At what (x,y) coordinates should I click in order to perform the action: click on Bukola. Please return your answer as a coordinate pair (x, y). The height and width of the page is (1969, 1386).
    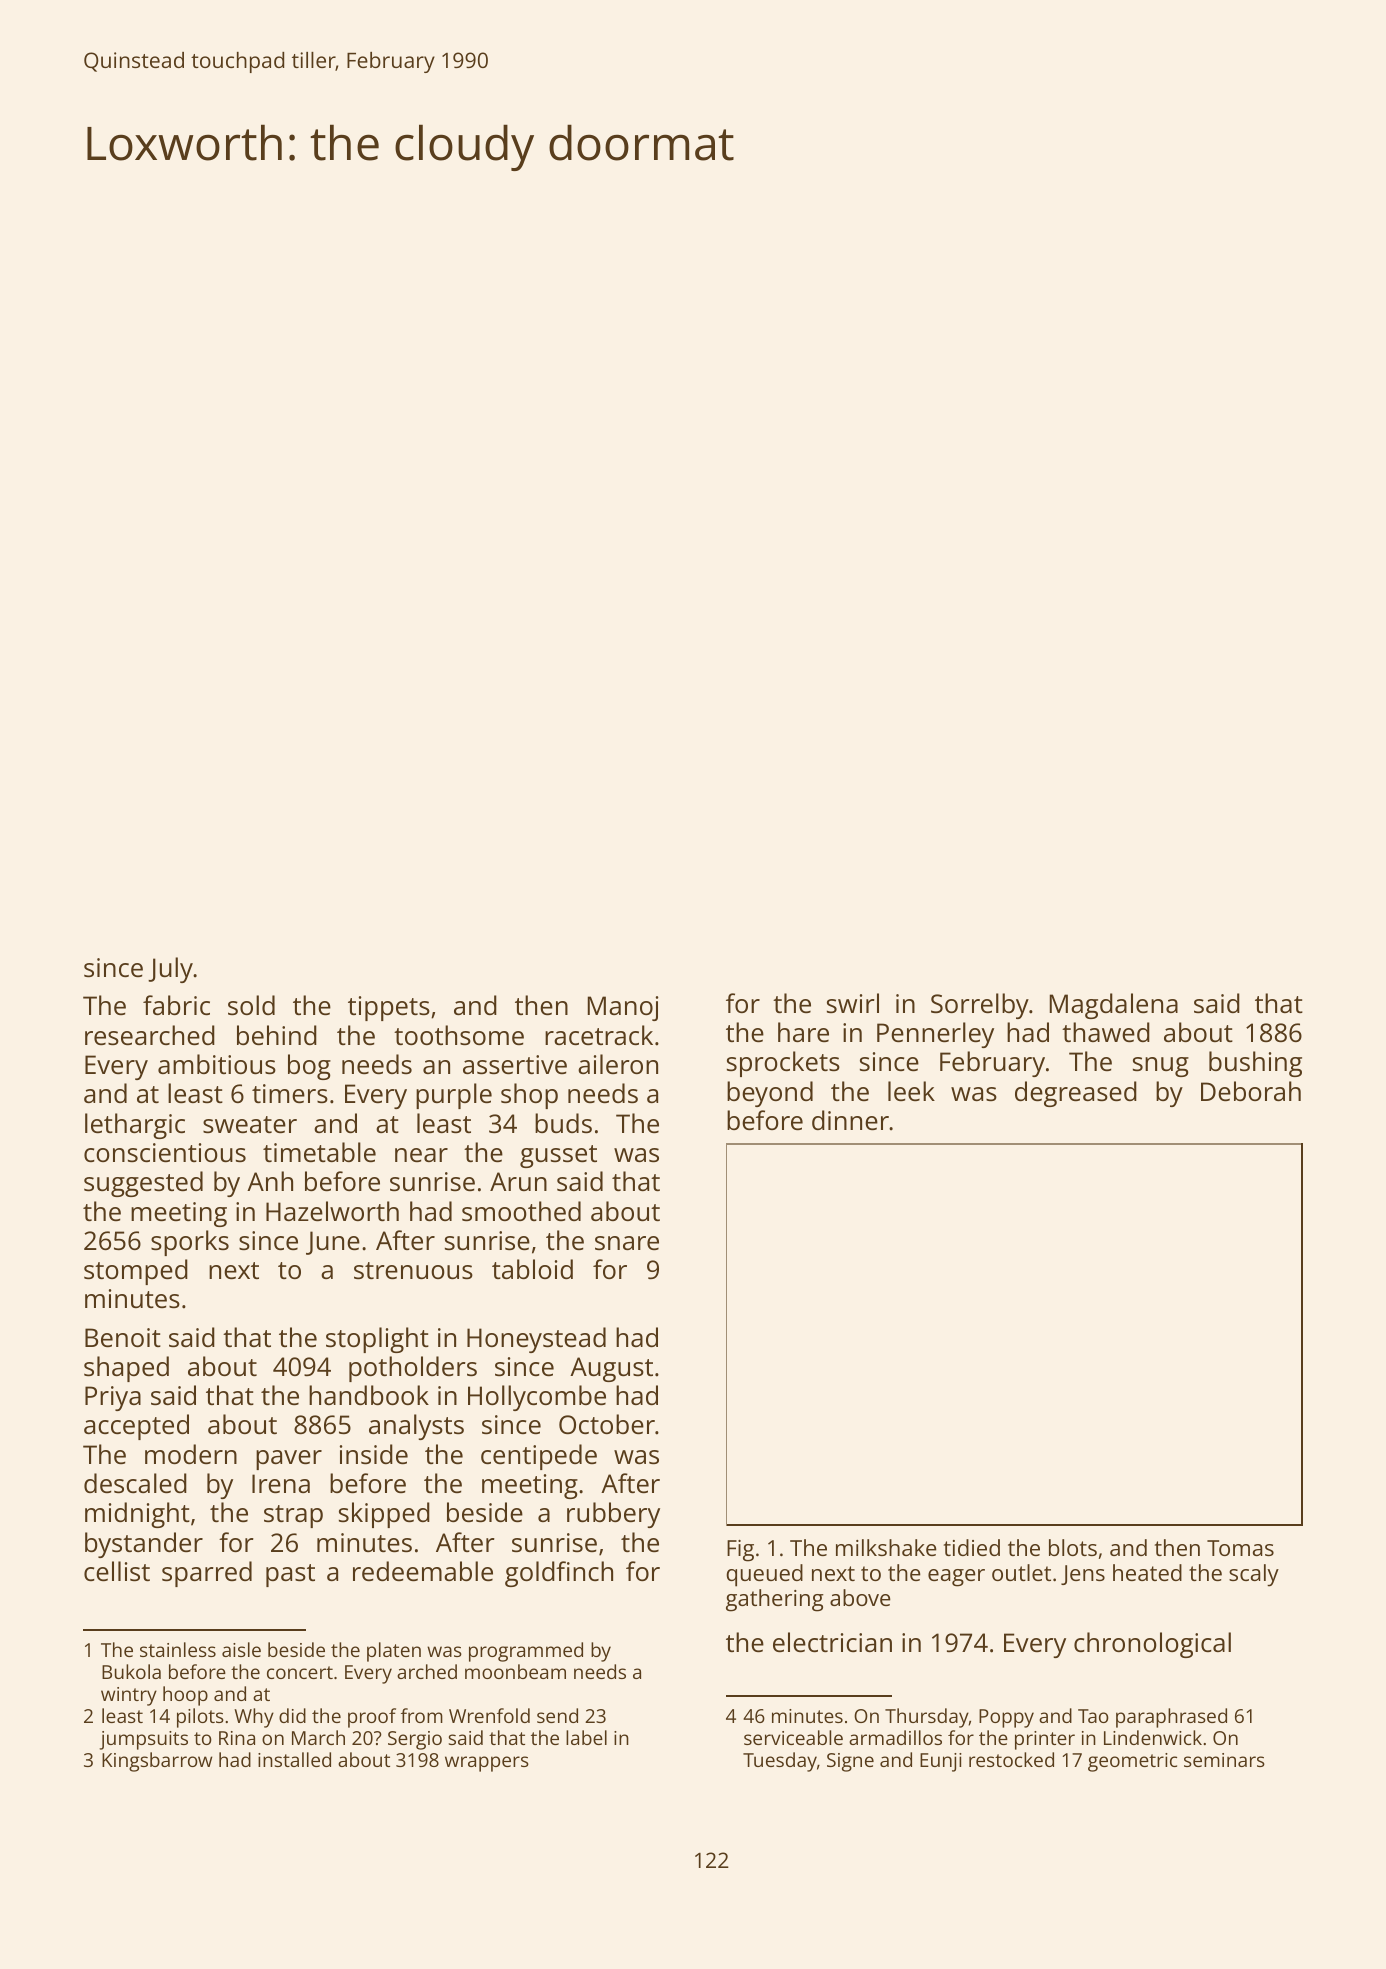
    Looking at the image, I should click on (131, 1671).
